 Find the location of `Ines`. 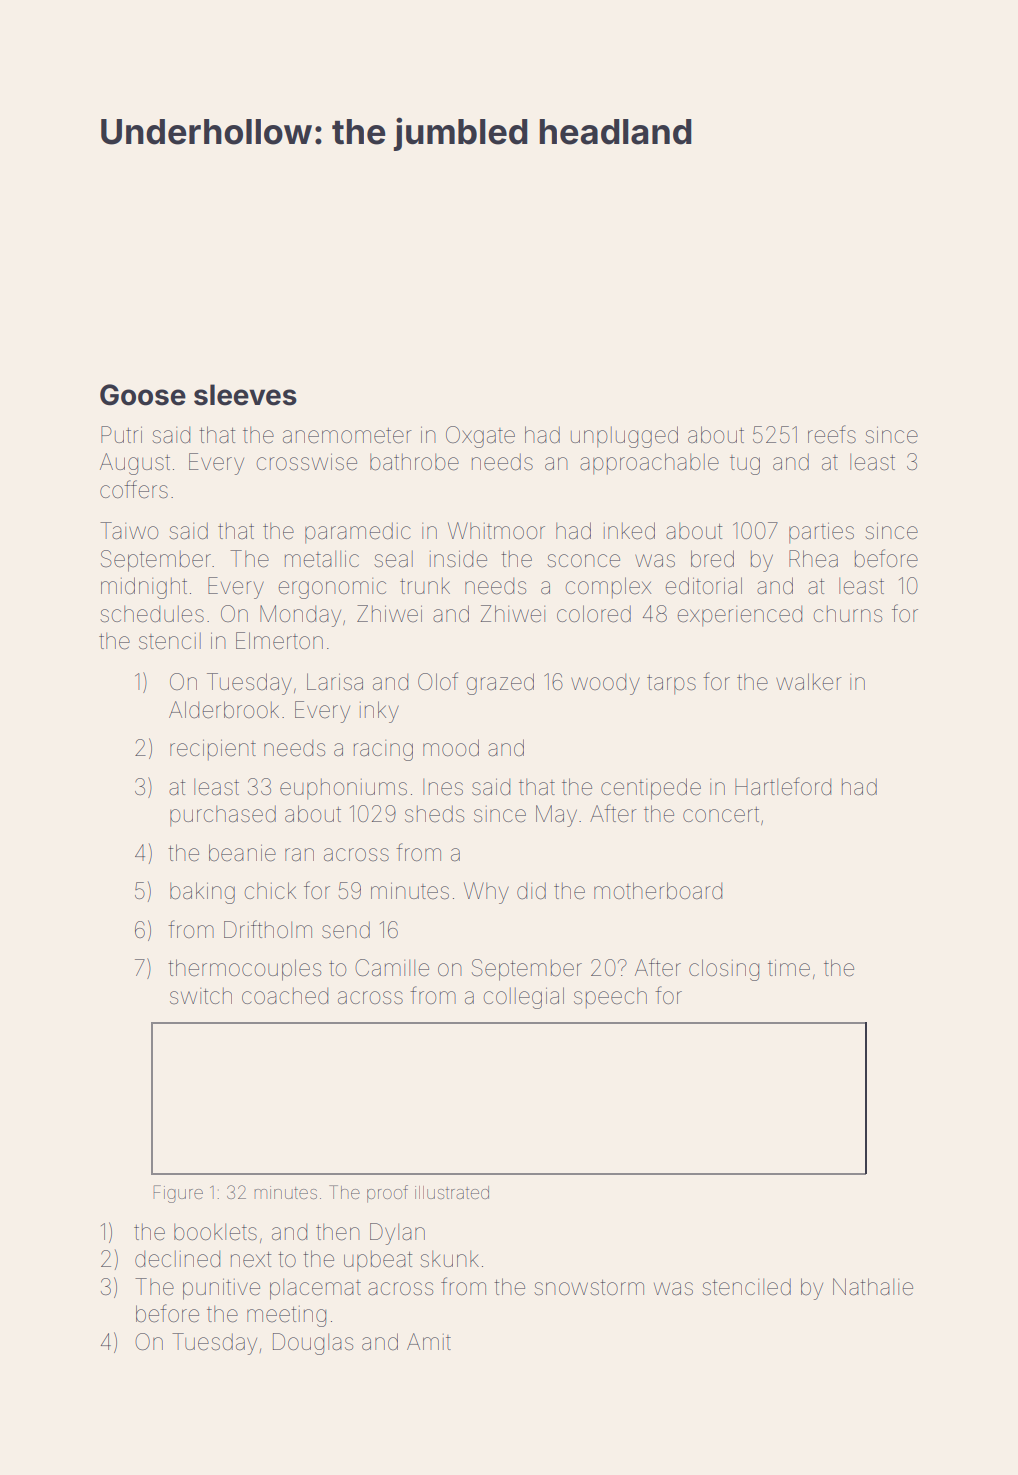

Ines is located at coordinates (443, 787).
